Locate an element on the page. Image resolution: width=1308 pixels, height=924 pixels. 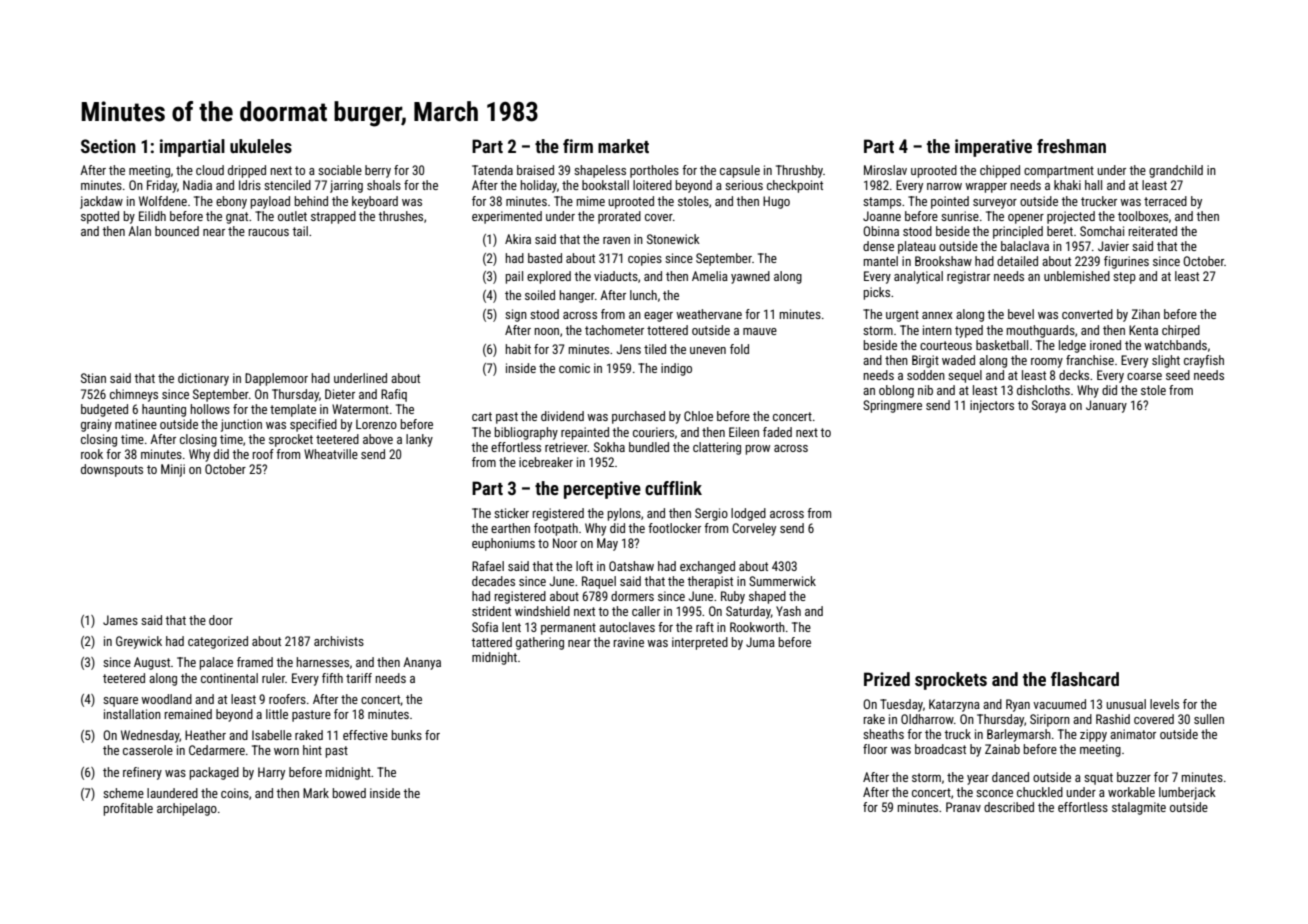
capsule is located at coordinates (740, 171).
